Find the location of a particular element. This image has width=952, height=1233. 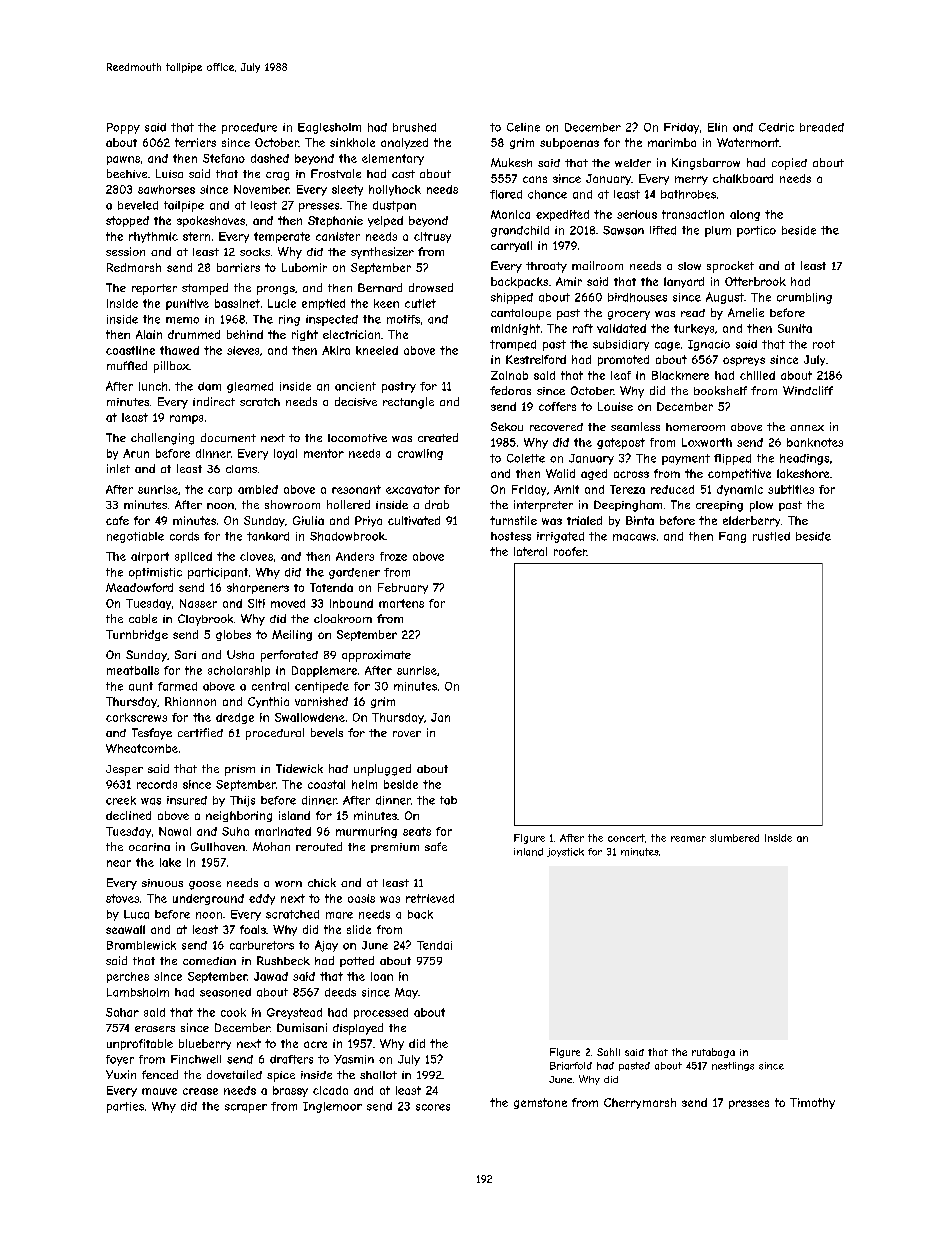

parties is located at coordinates (125, 1107).
